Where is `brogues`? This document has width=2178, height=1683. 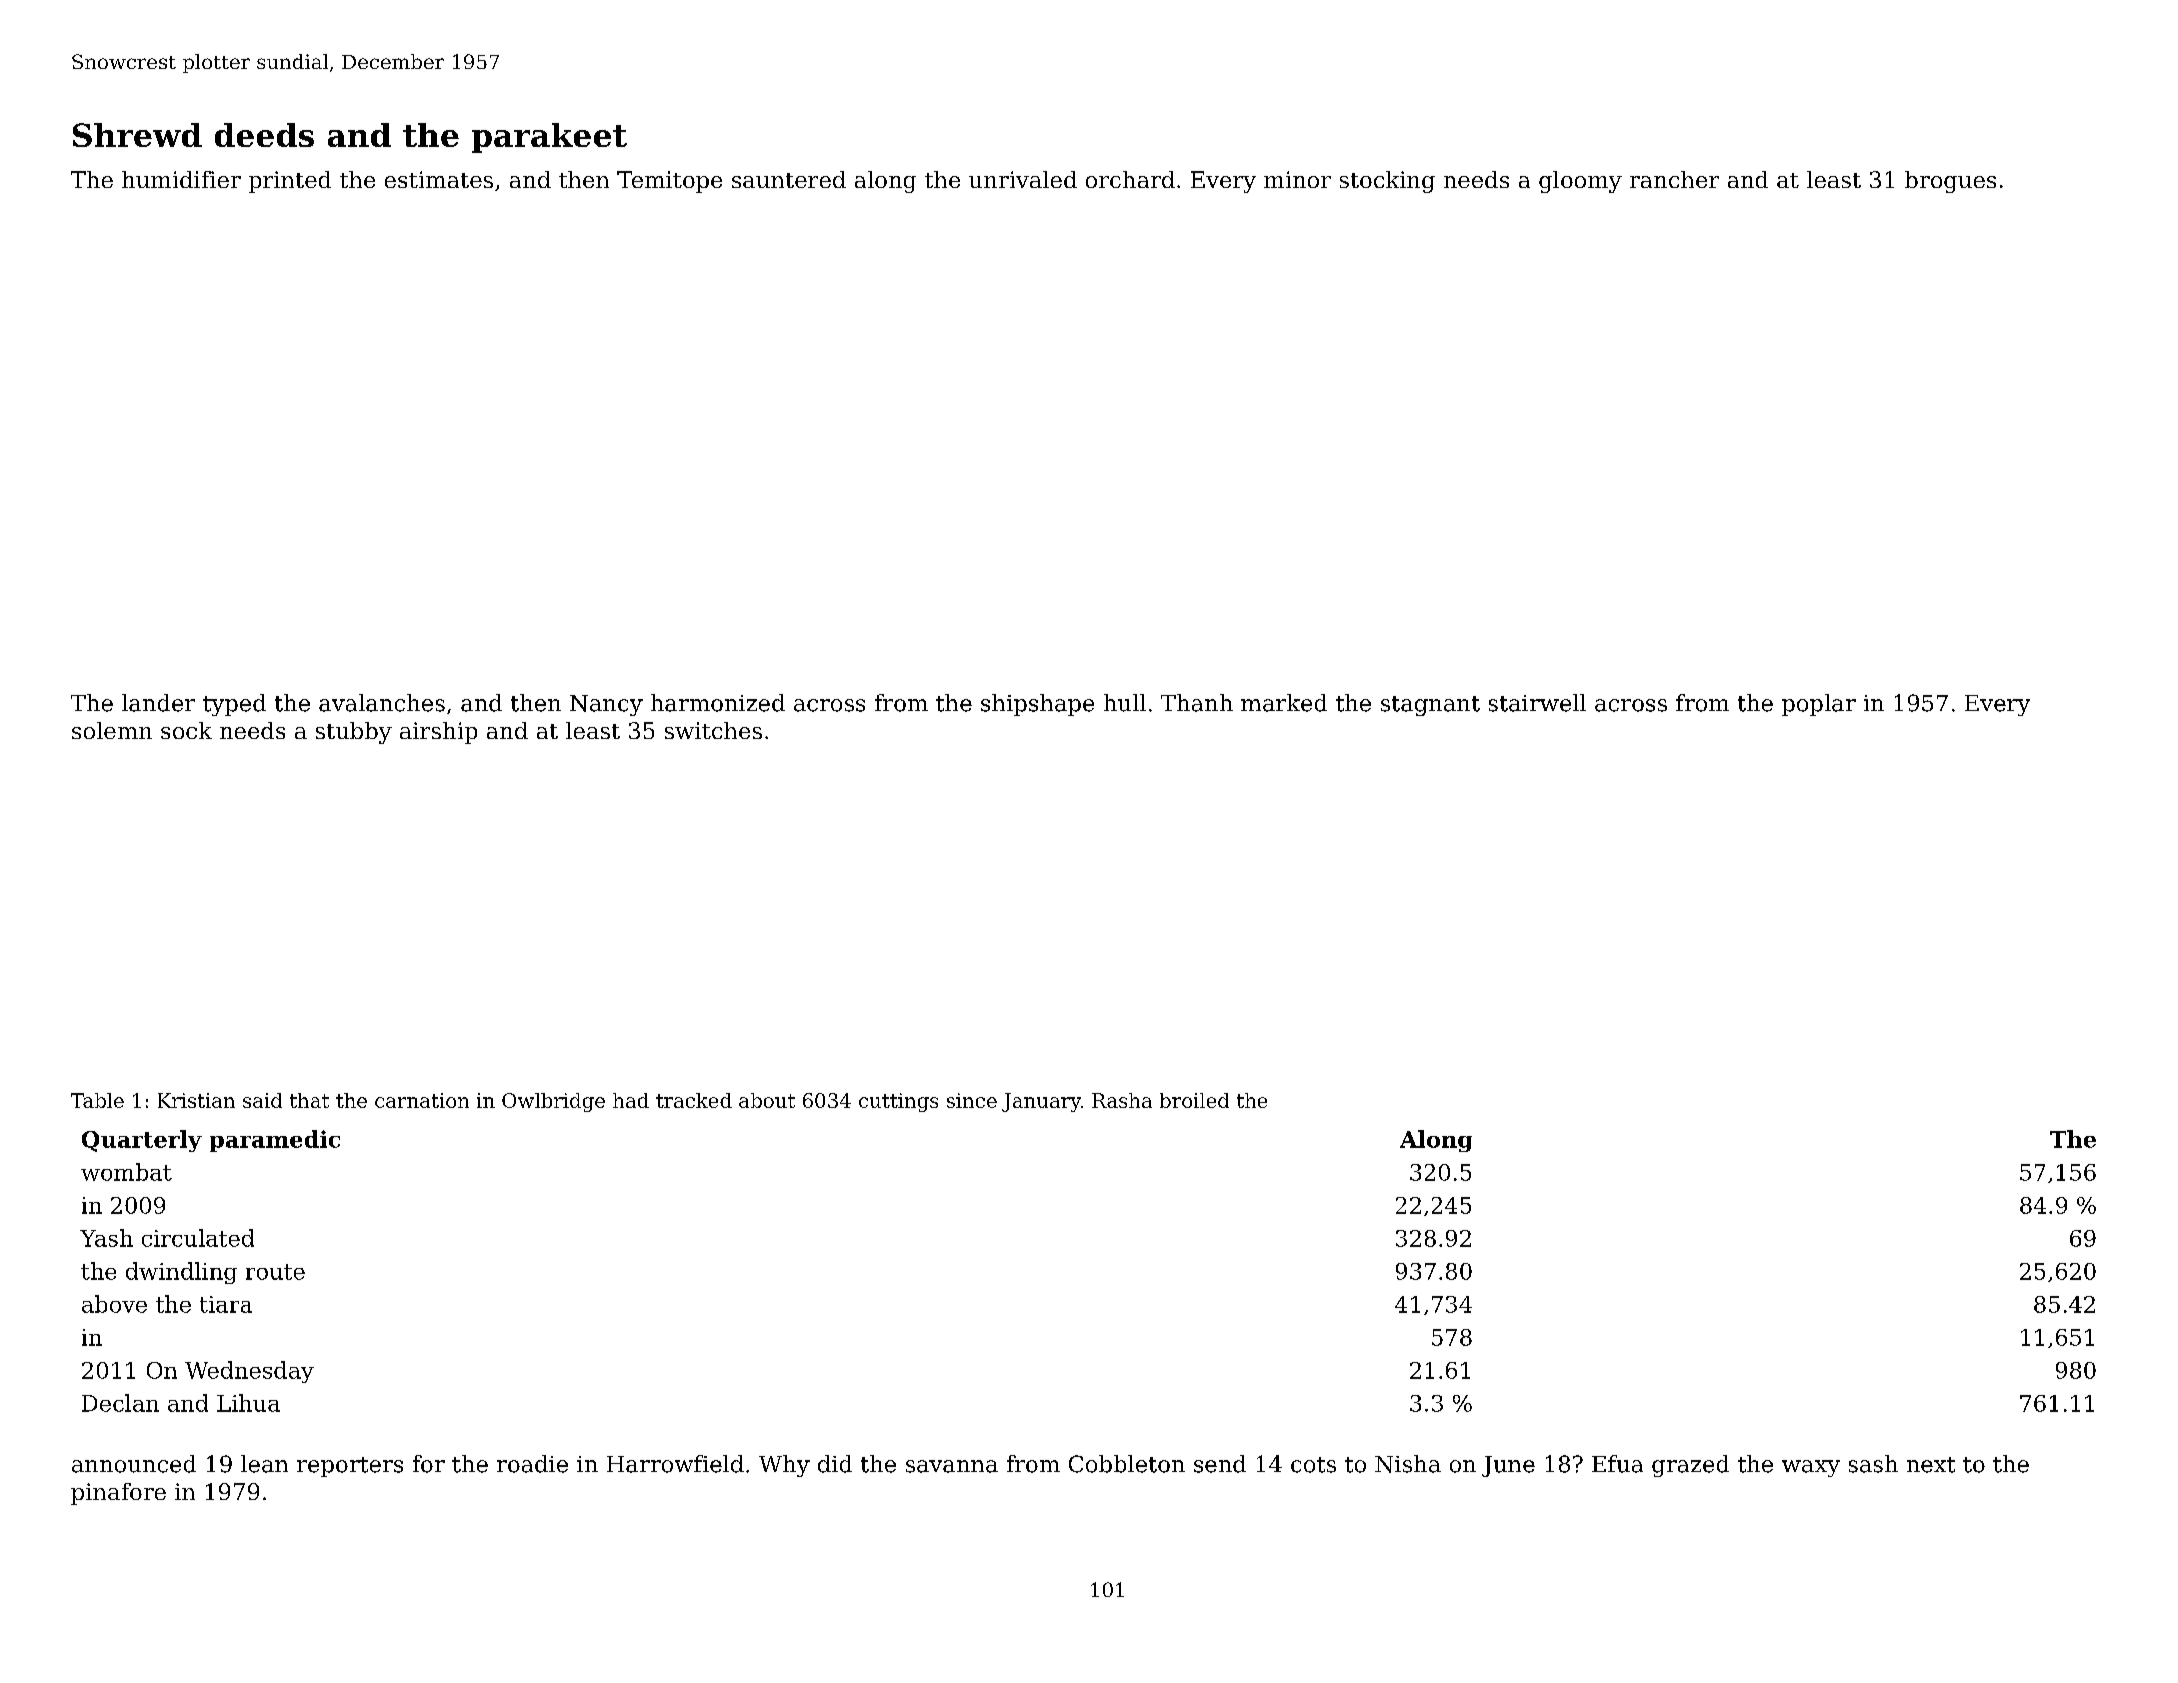 brogues is located at coordinates (1950, 182).
